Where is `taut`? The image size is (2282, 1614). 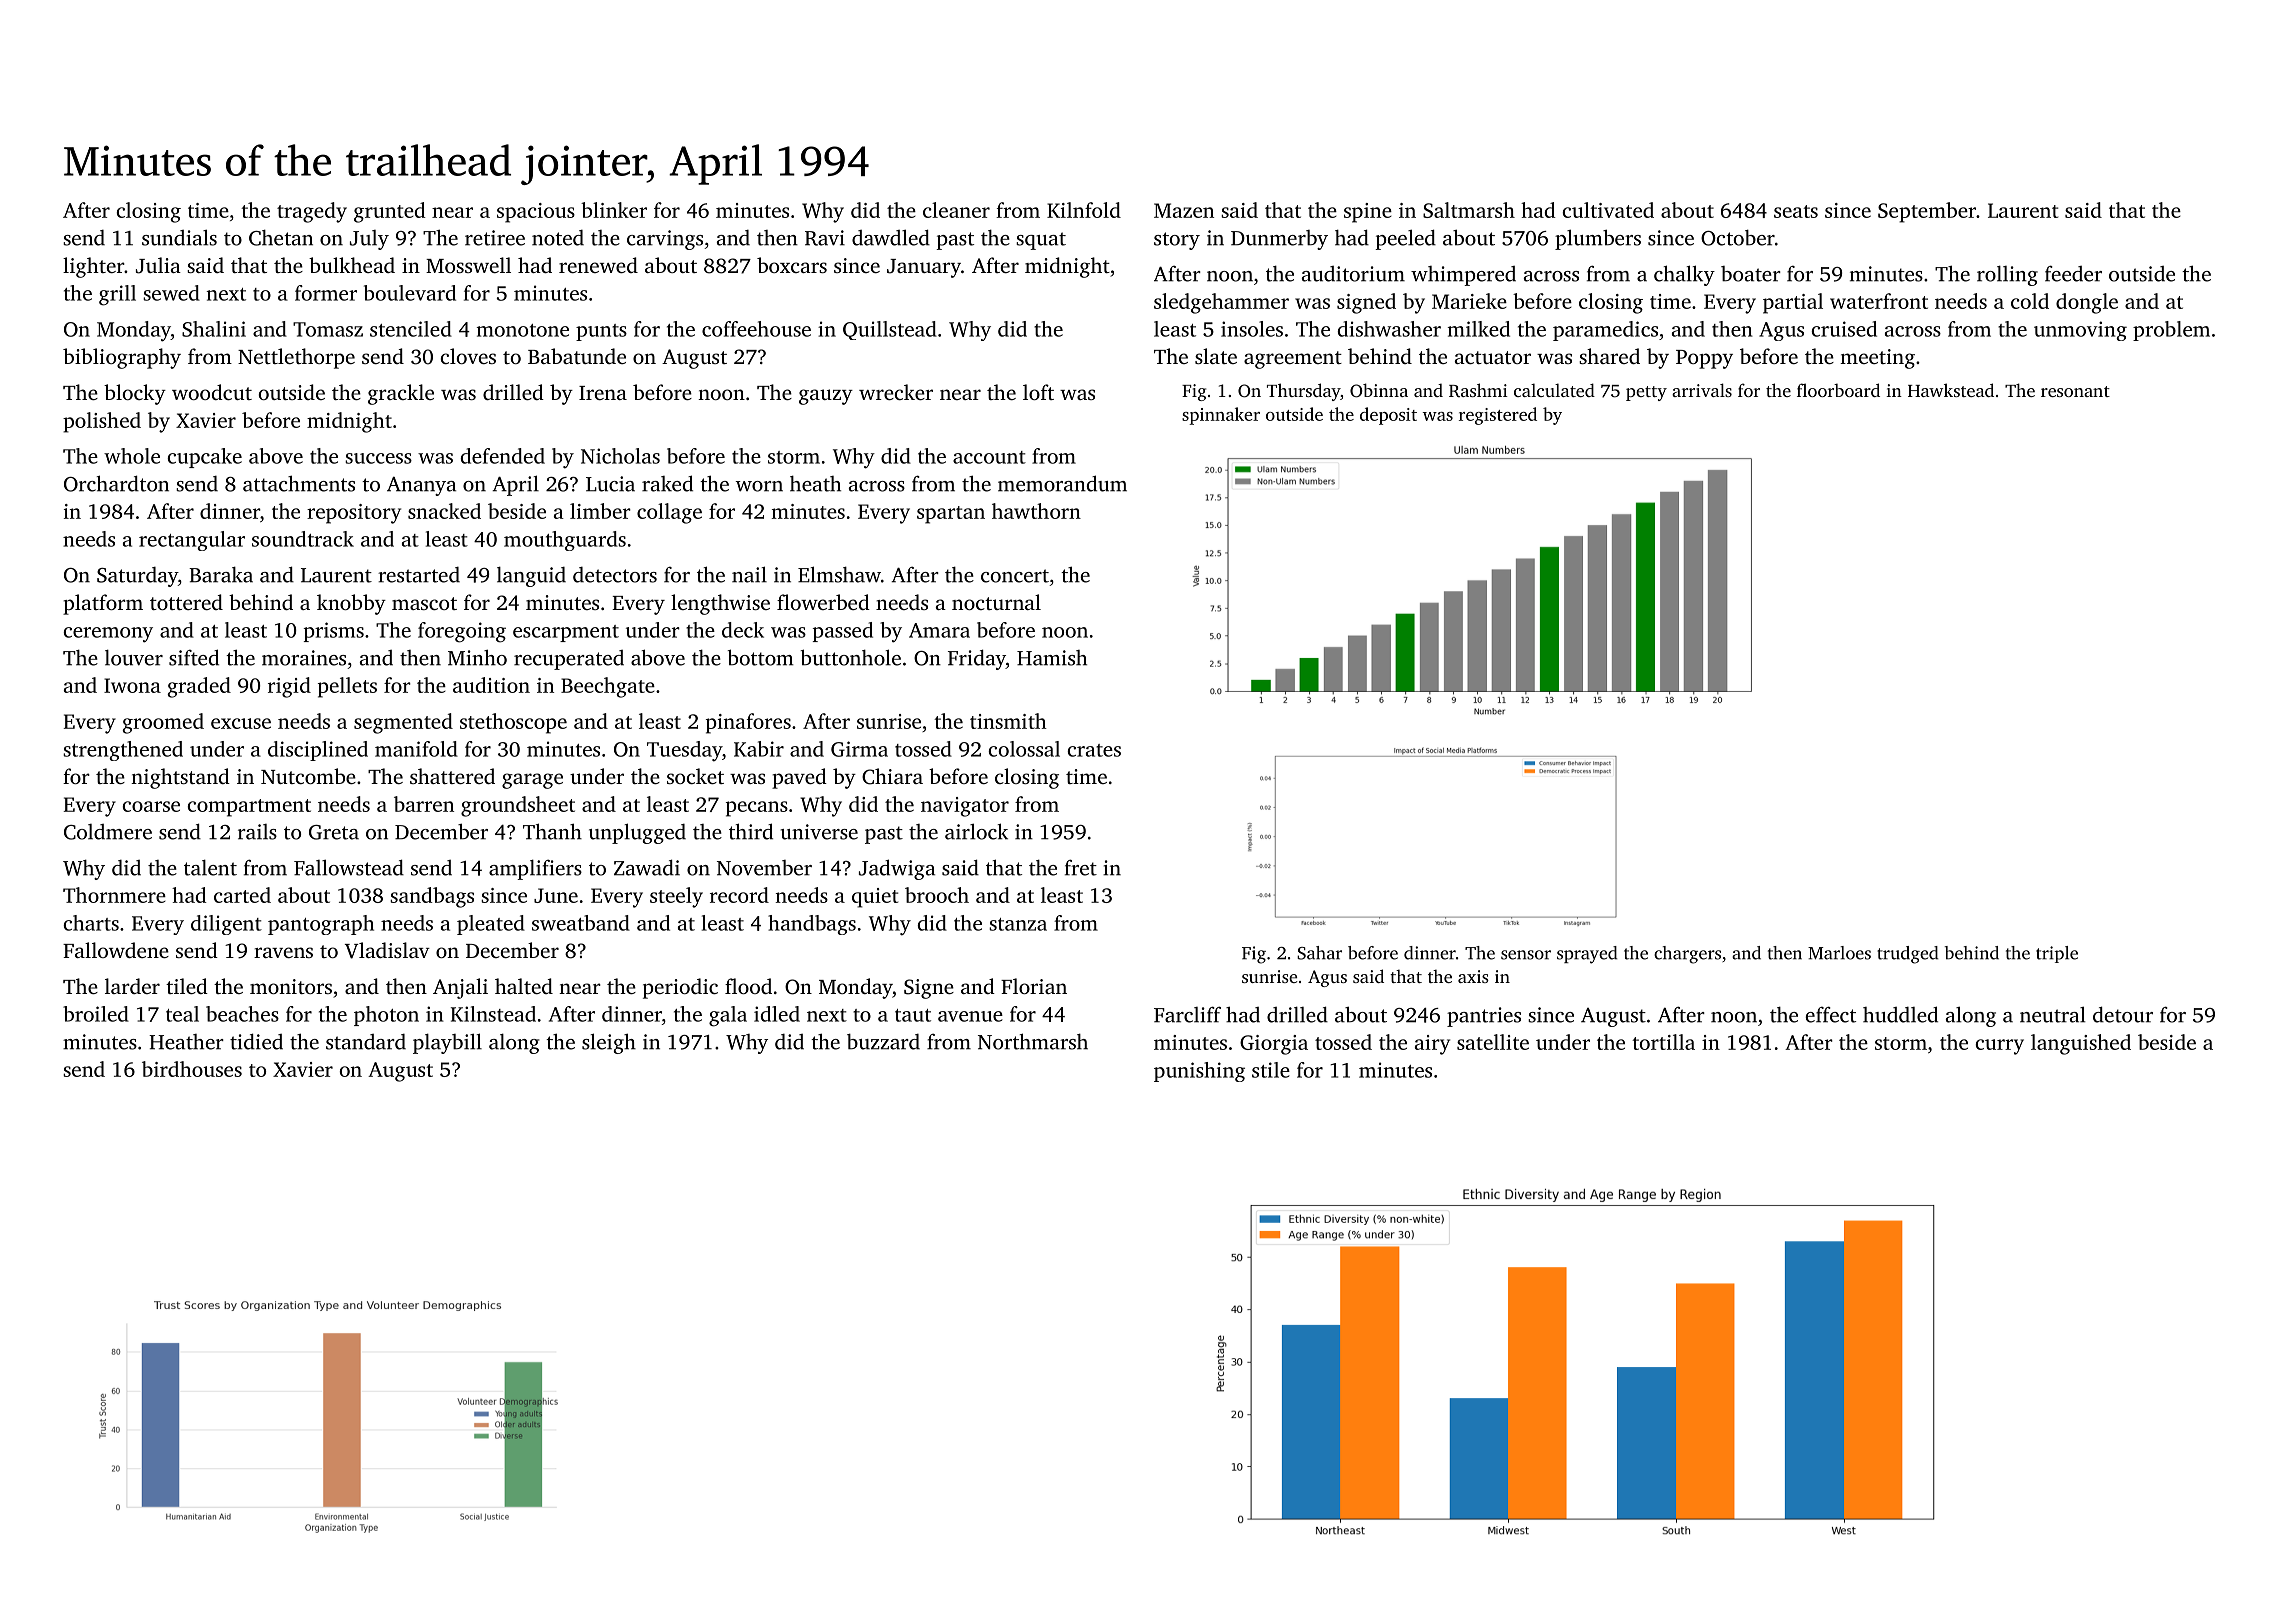
taut is located at coordinates (913, 1015).
